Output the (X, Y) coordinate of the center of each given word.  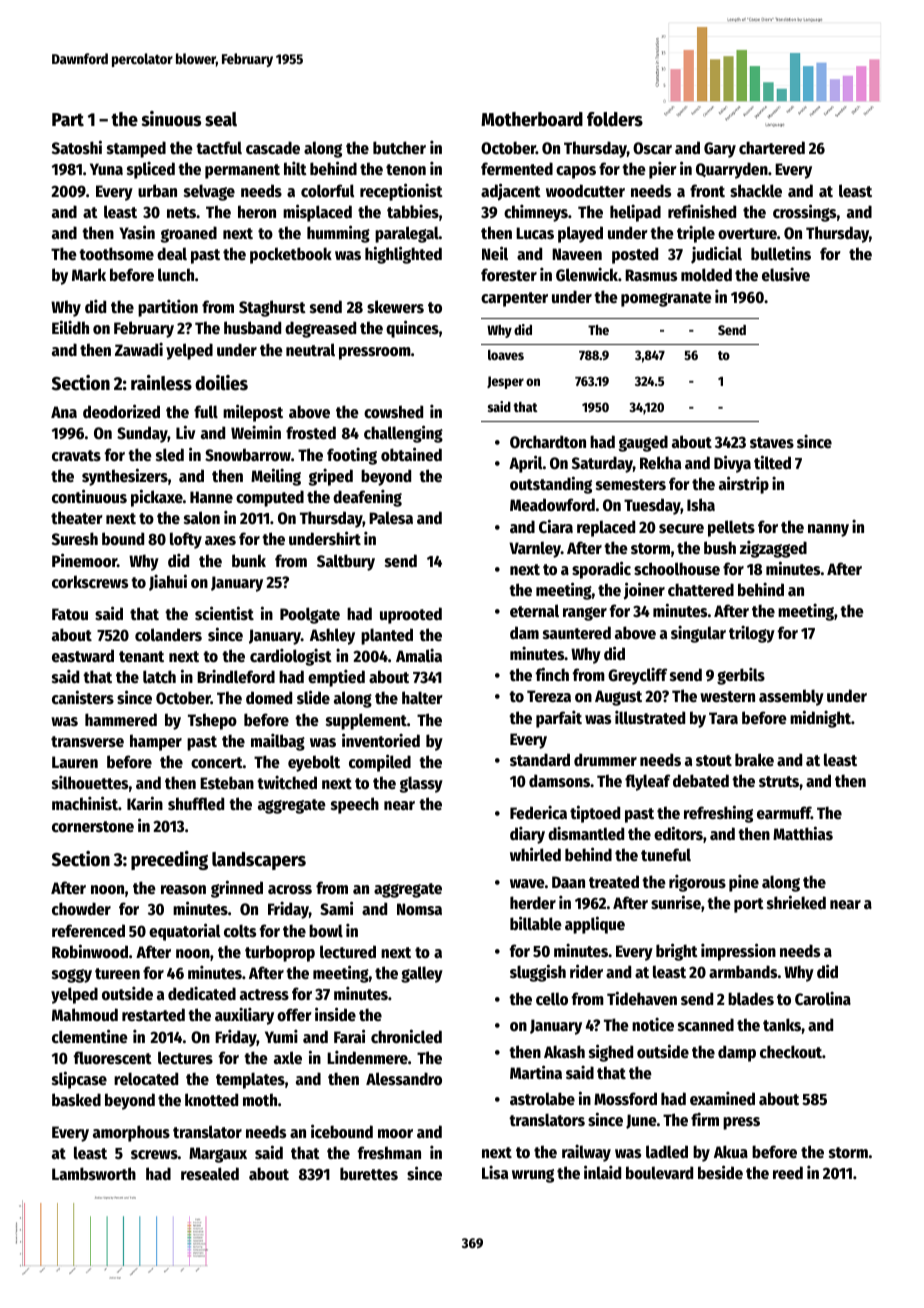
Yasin (137, 232)
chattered (701, 590)
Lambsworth (94, 1174)
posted (635, 255)
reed (788, 1173)
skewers (395, 307)
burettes (369, 1174)
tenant (141, 657)
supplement (366, 721)
